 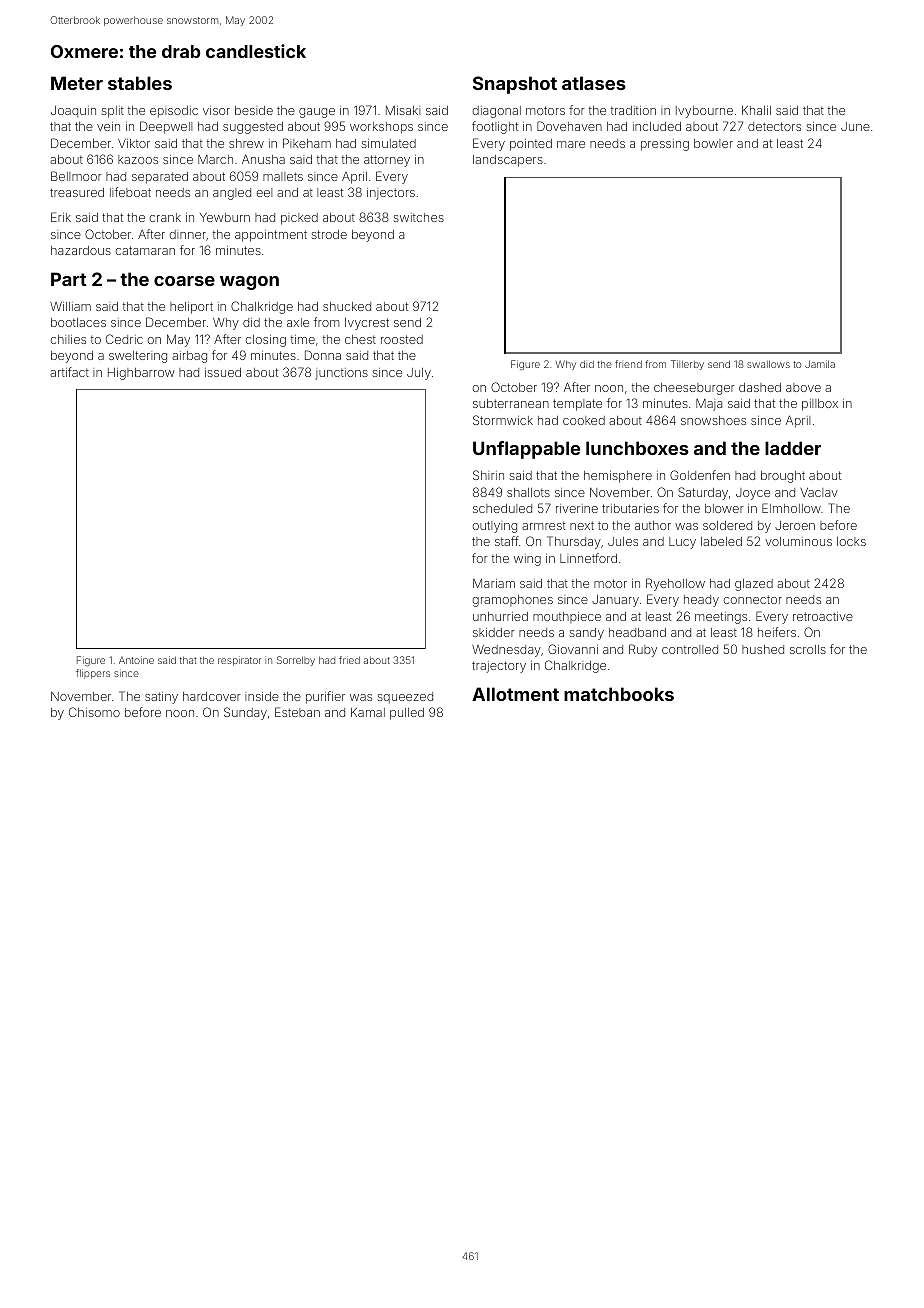 I want to click on tributaries, so click(x=630, y=508).
